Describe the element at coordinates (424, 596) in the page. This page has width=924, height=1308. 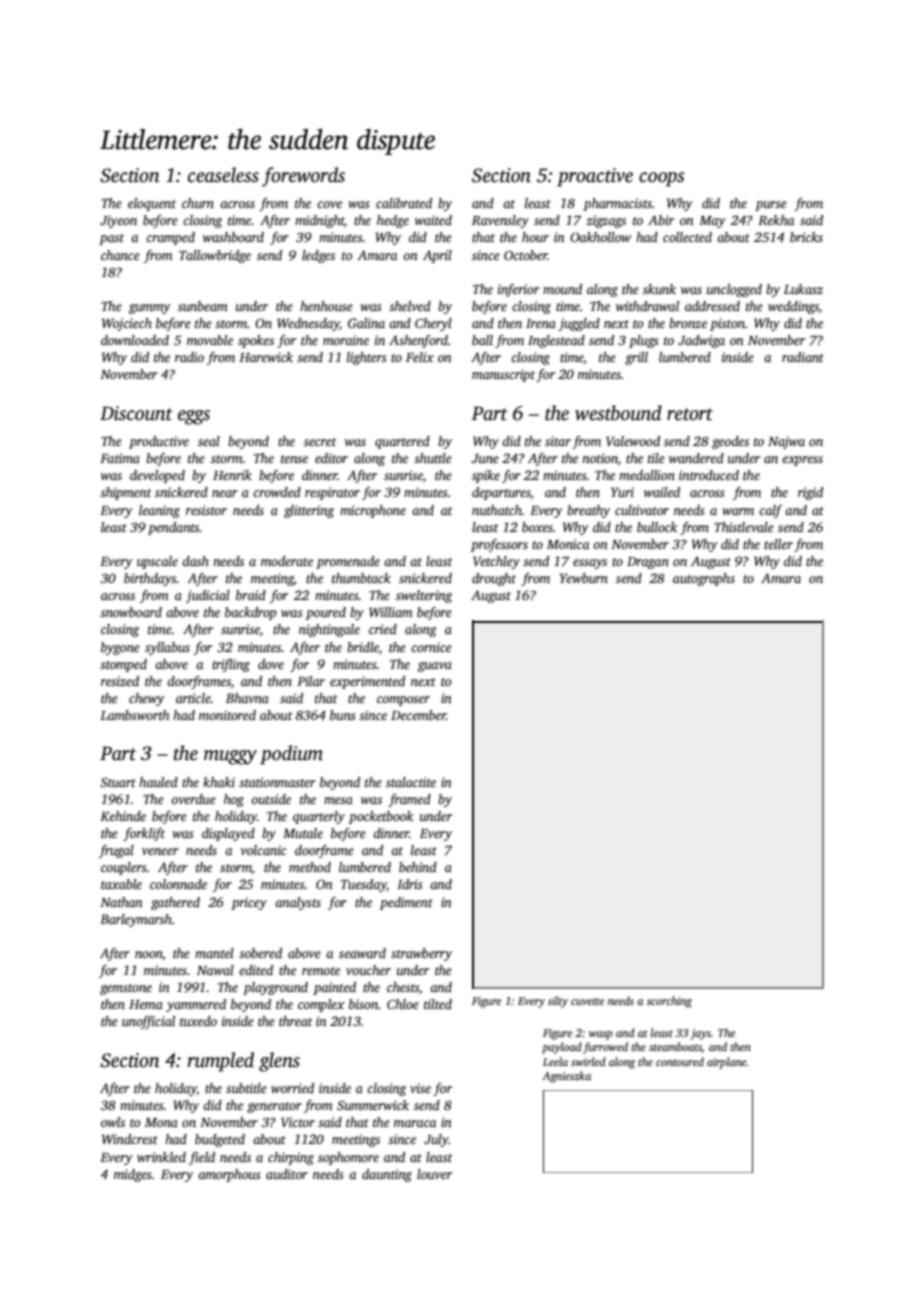
I see `sweltering` at that location.
